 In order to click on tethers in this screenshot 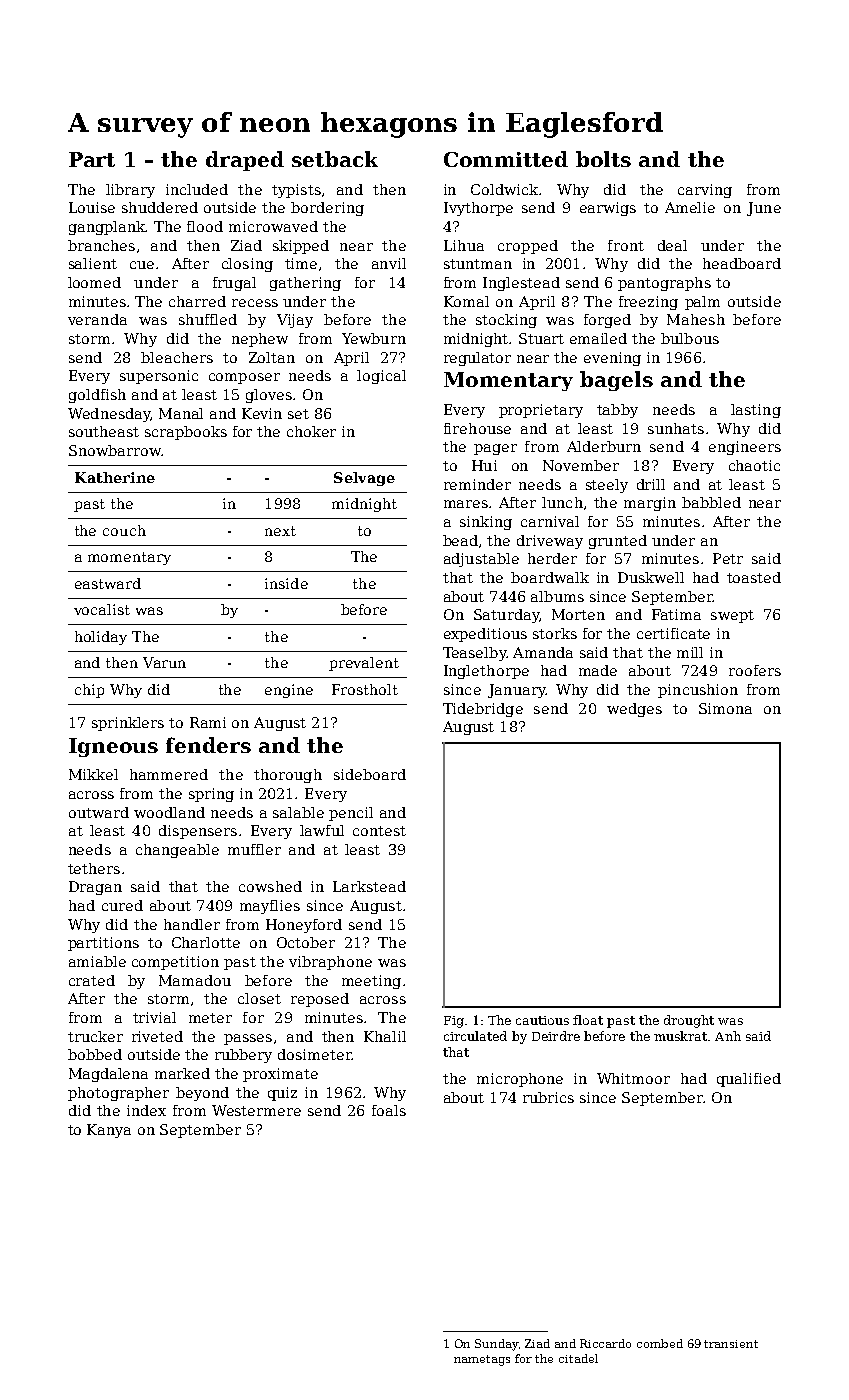, I will do `click(94, 868)`.
